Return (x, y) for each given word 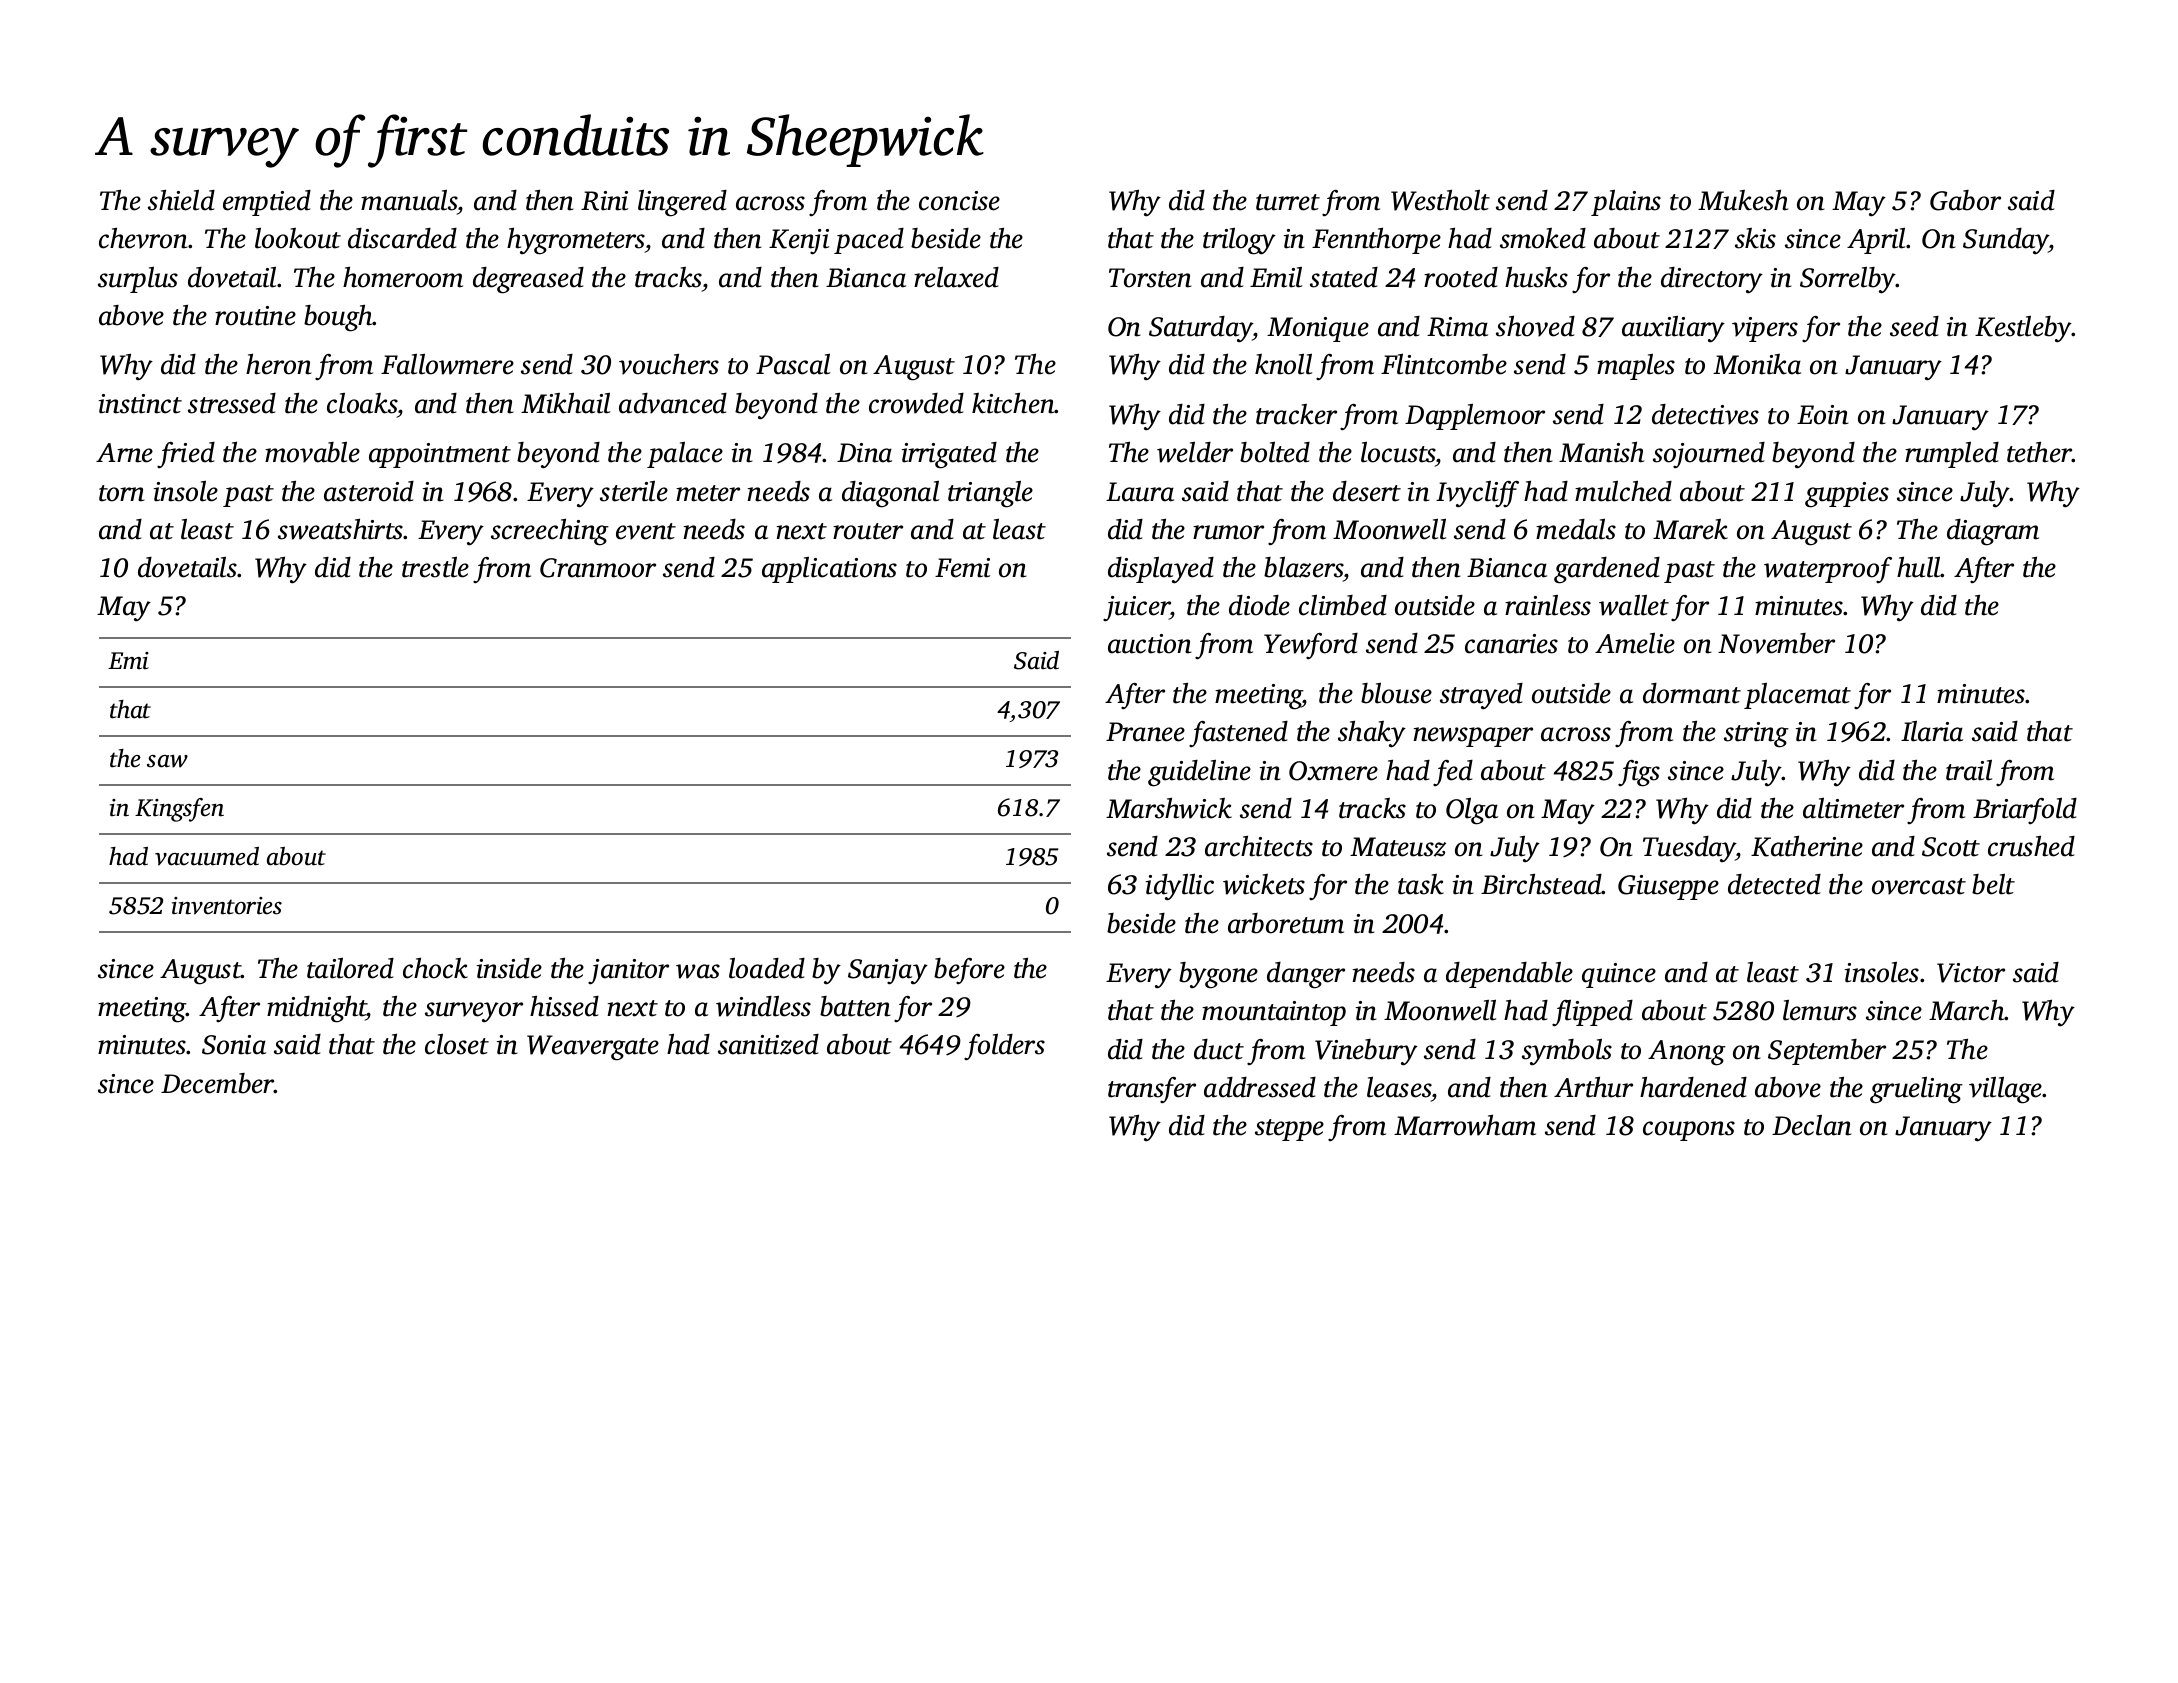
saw (167, 761)
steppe (1289, 1130)
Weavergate (593, 1048)
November (1776, 643)
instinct (140, 404)
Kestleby (2023, 329)
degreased (528, 280)
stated (1344, 277)
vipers (1765, 329)
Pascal (793, 364)
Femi (962, 568)
